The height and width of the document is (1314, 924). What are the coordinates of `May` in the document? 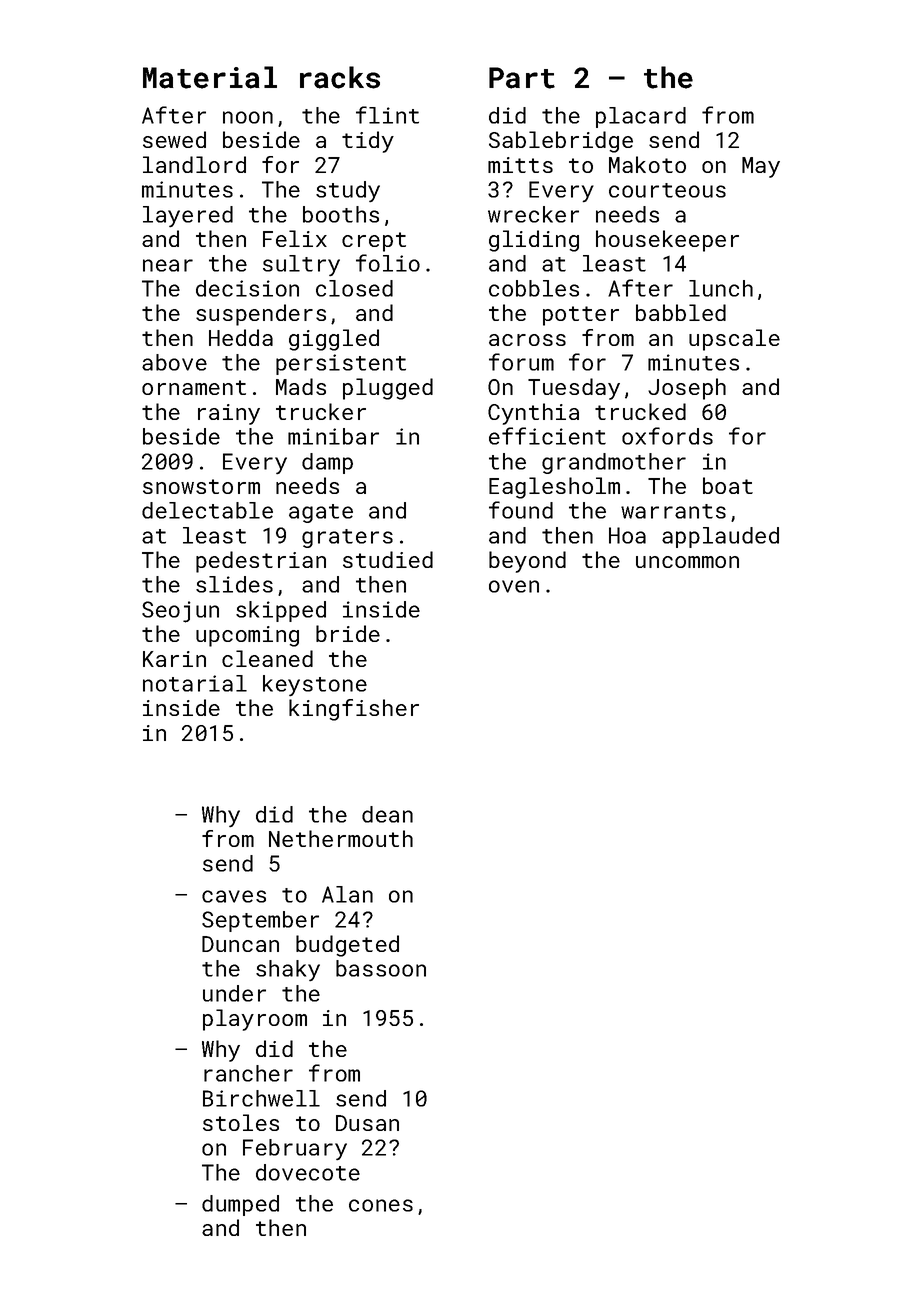 It's located at (761, 167).
